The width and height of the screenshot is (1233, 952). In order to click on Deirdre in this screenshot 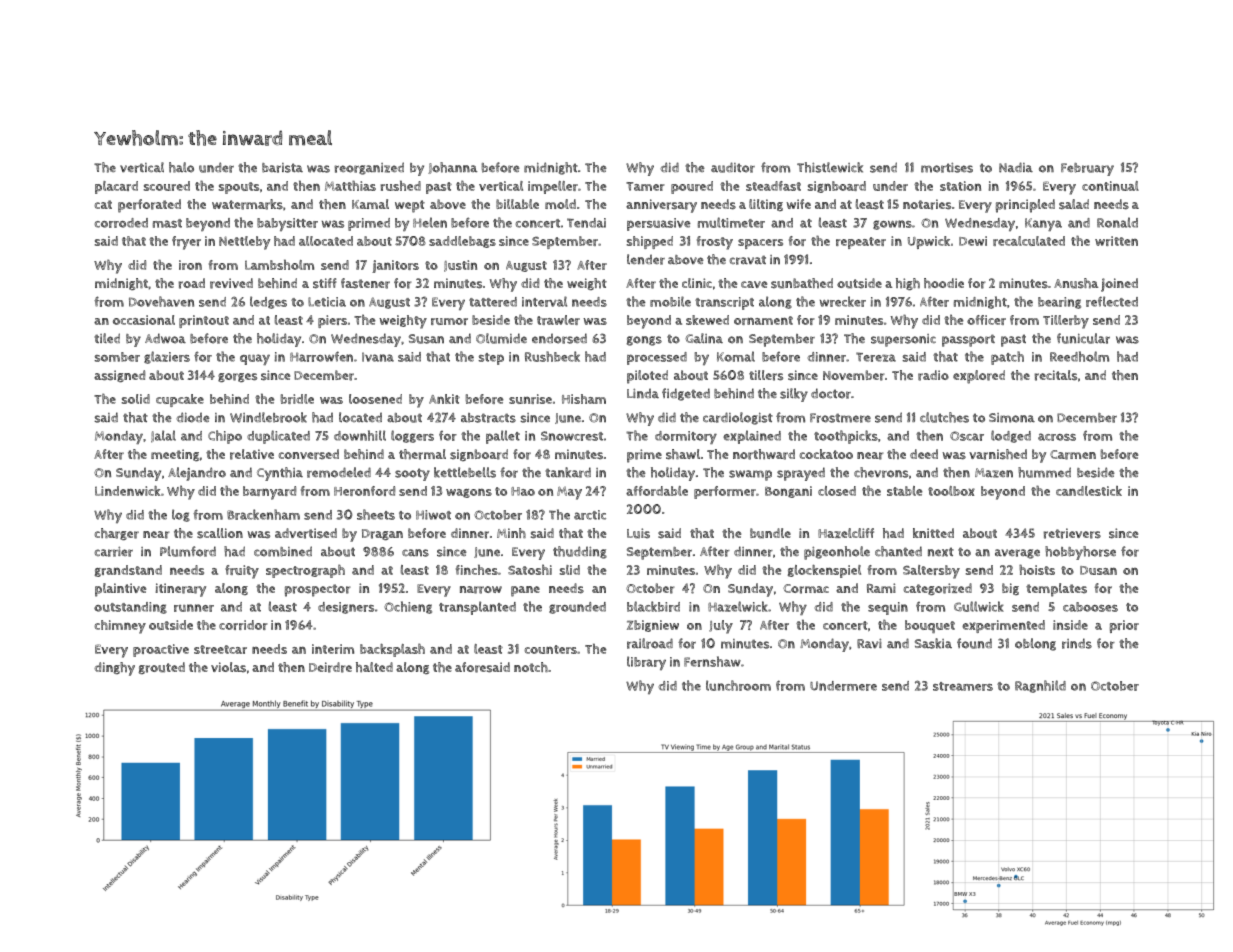, I will do `click(330, 667)`.
